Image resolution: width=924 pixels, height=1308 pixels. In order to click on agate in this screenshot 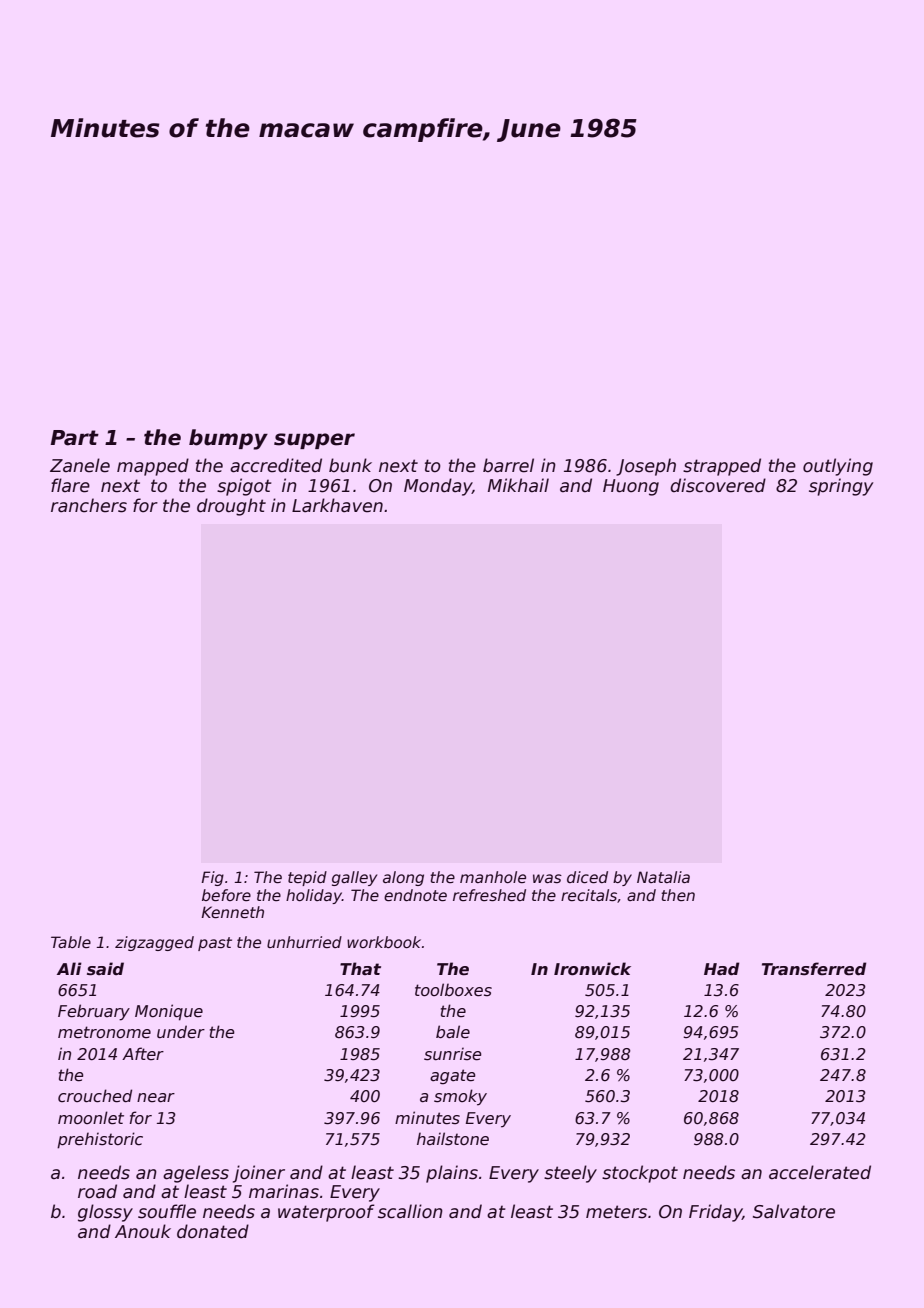, I will do `click(453, 1077)`.
